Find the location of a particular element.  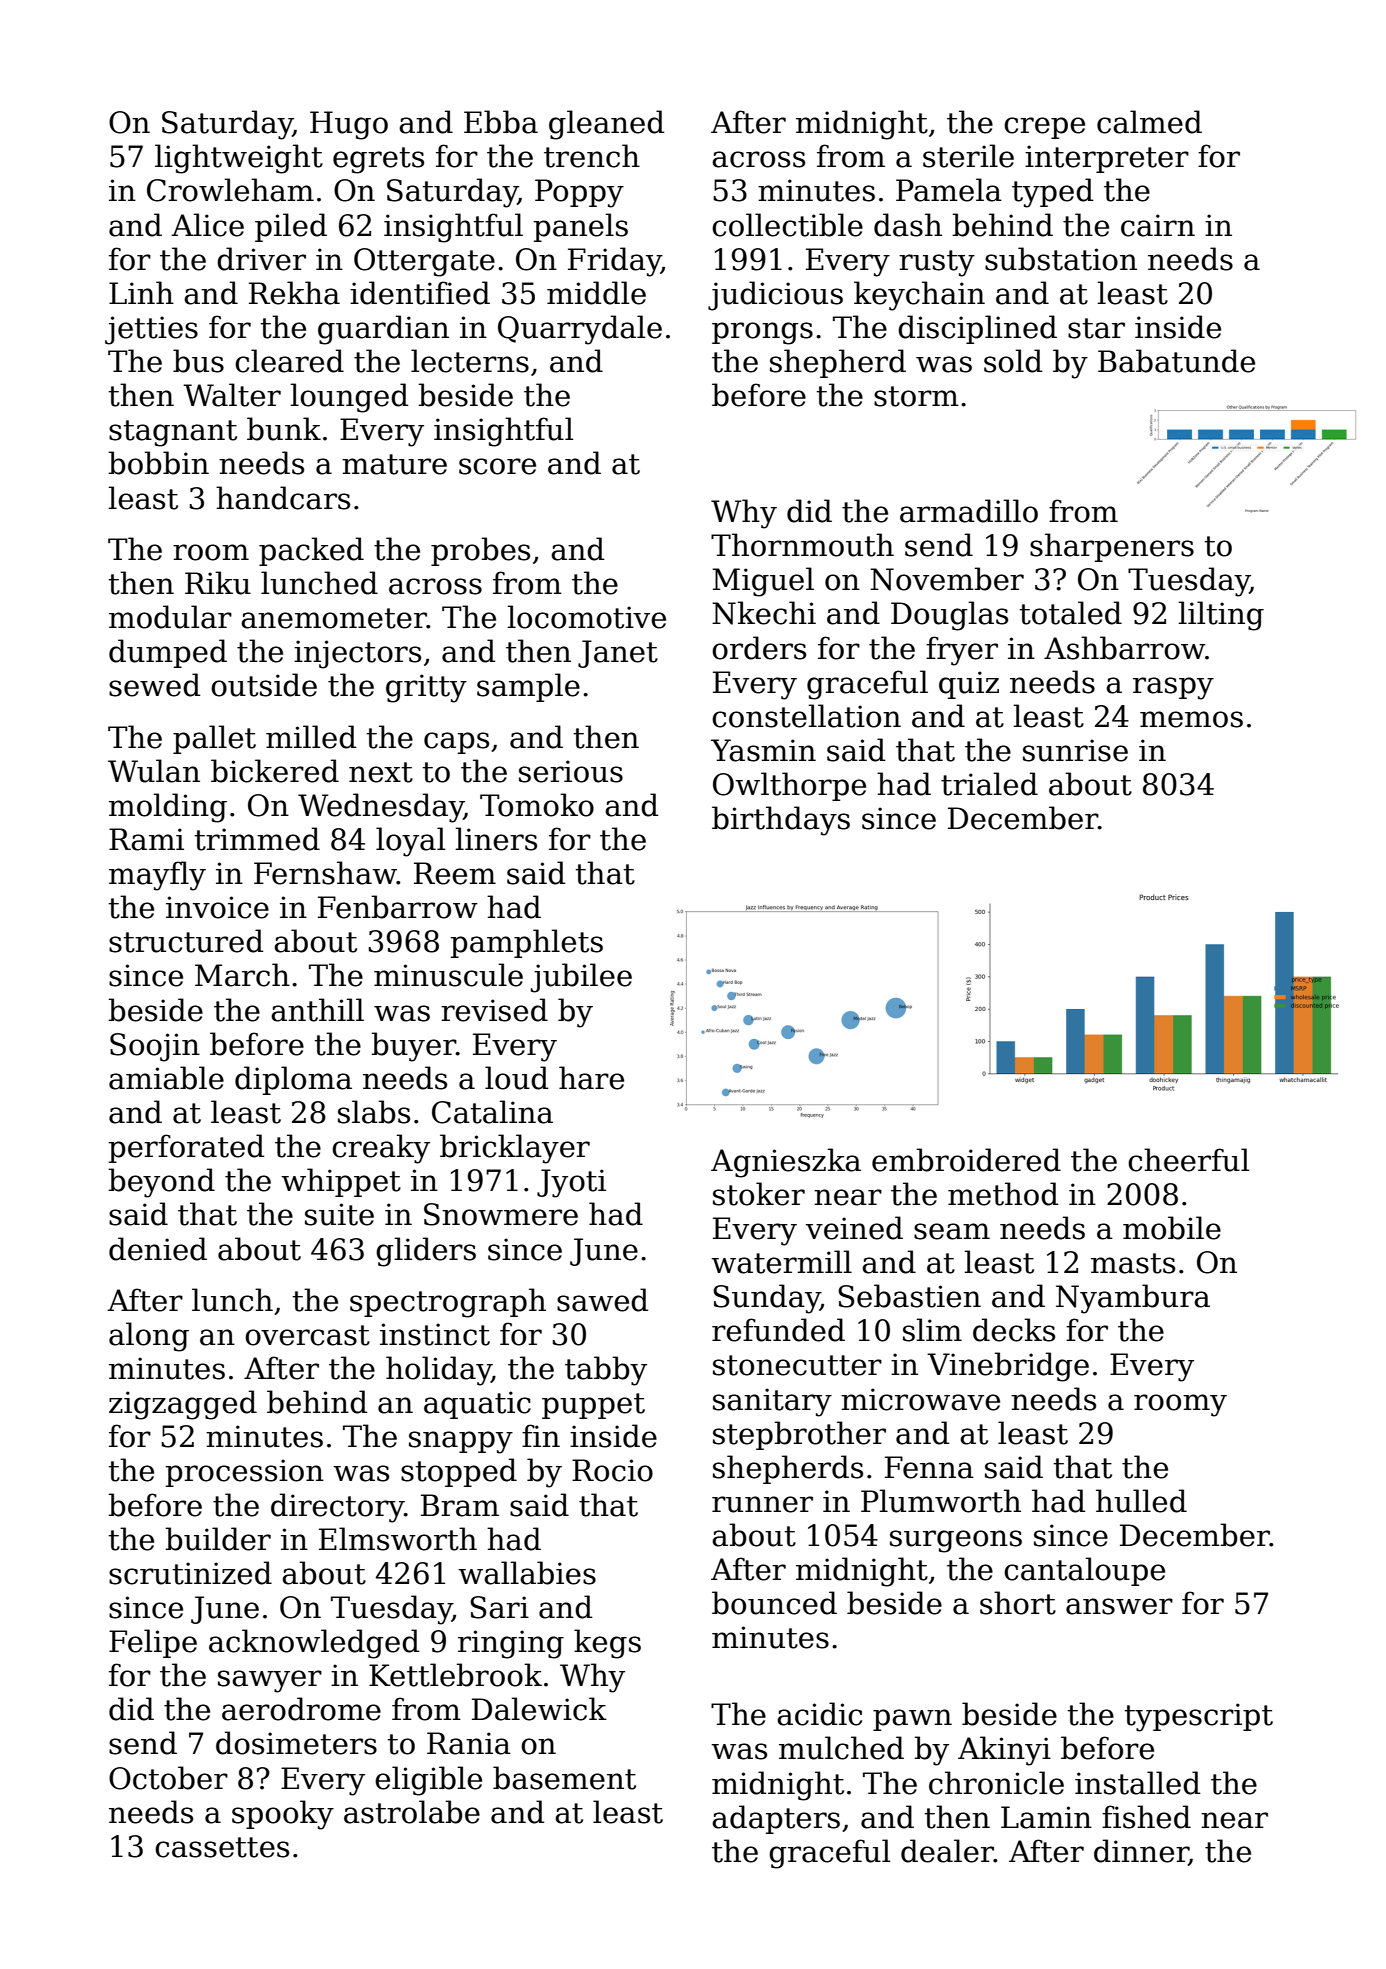

Agnieszka is located at coordinates (786, 1163).
